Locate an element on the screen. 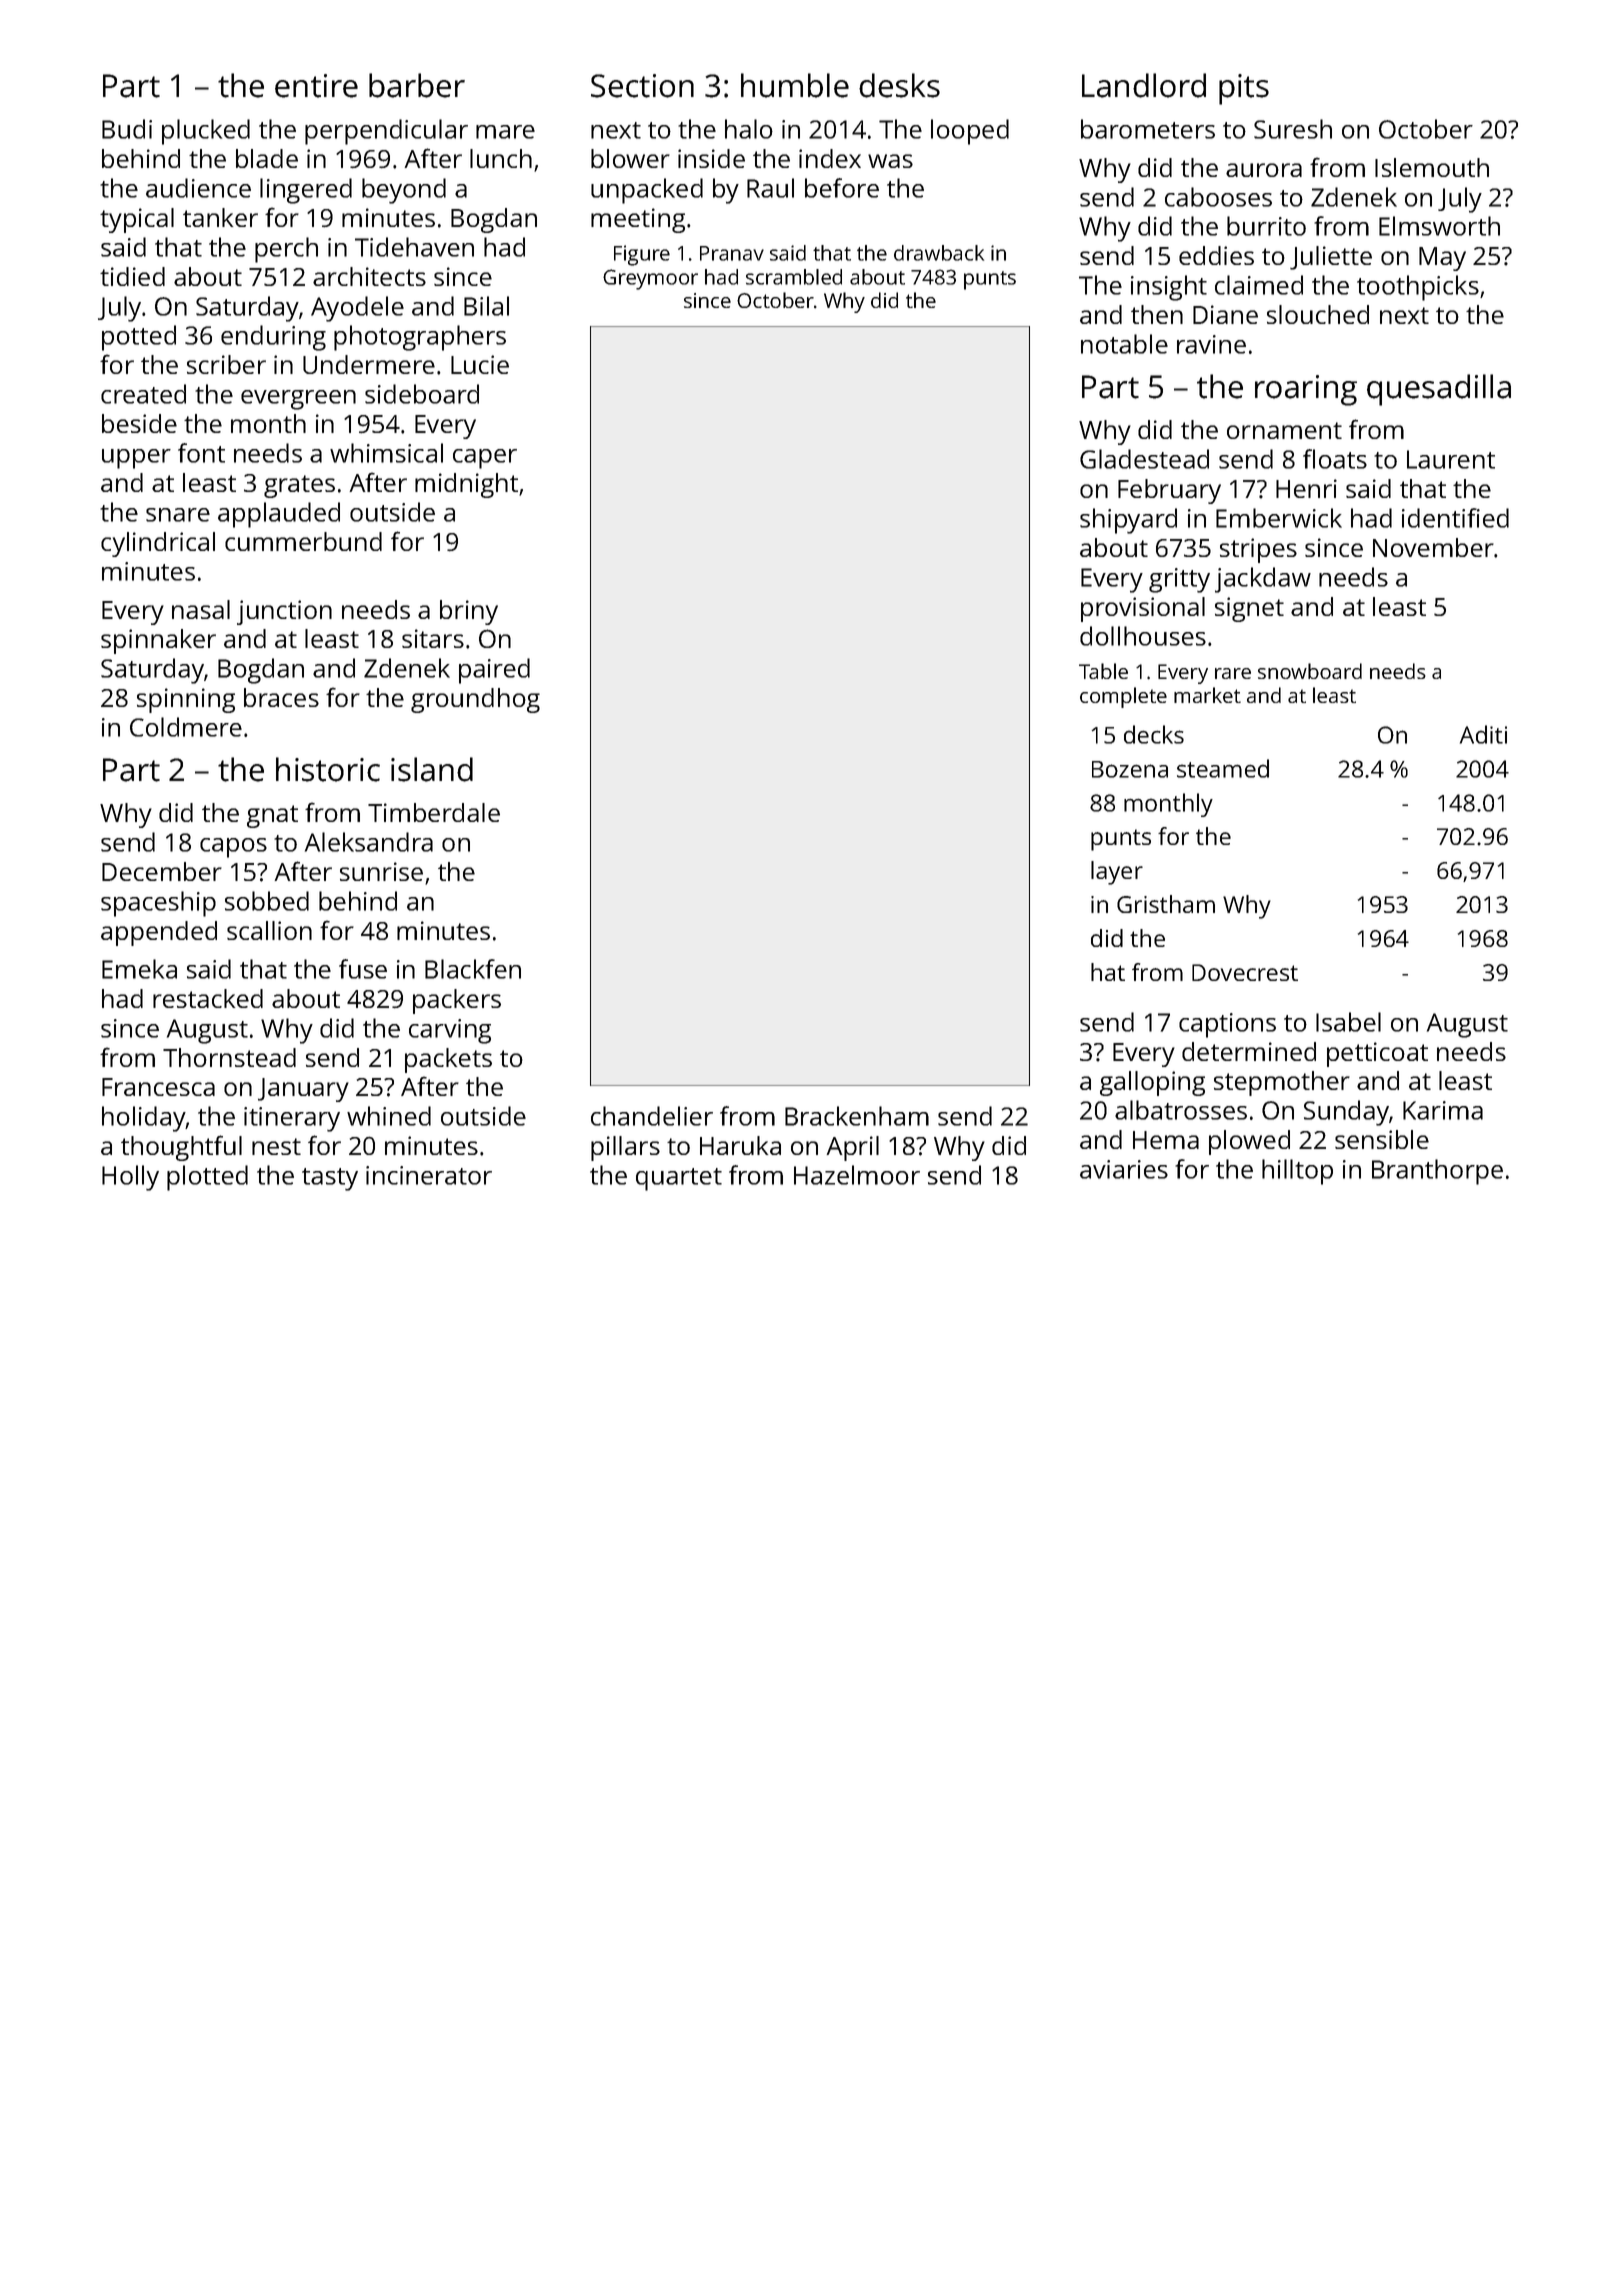 The image size is (1620, 2292). Section is located at coordinates (642, 86).
